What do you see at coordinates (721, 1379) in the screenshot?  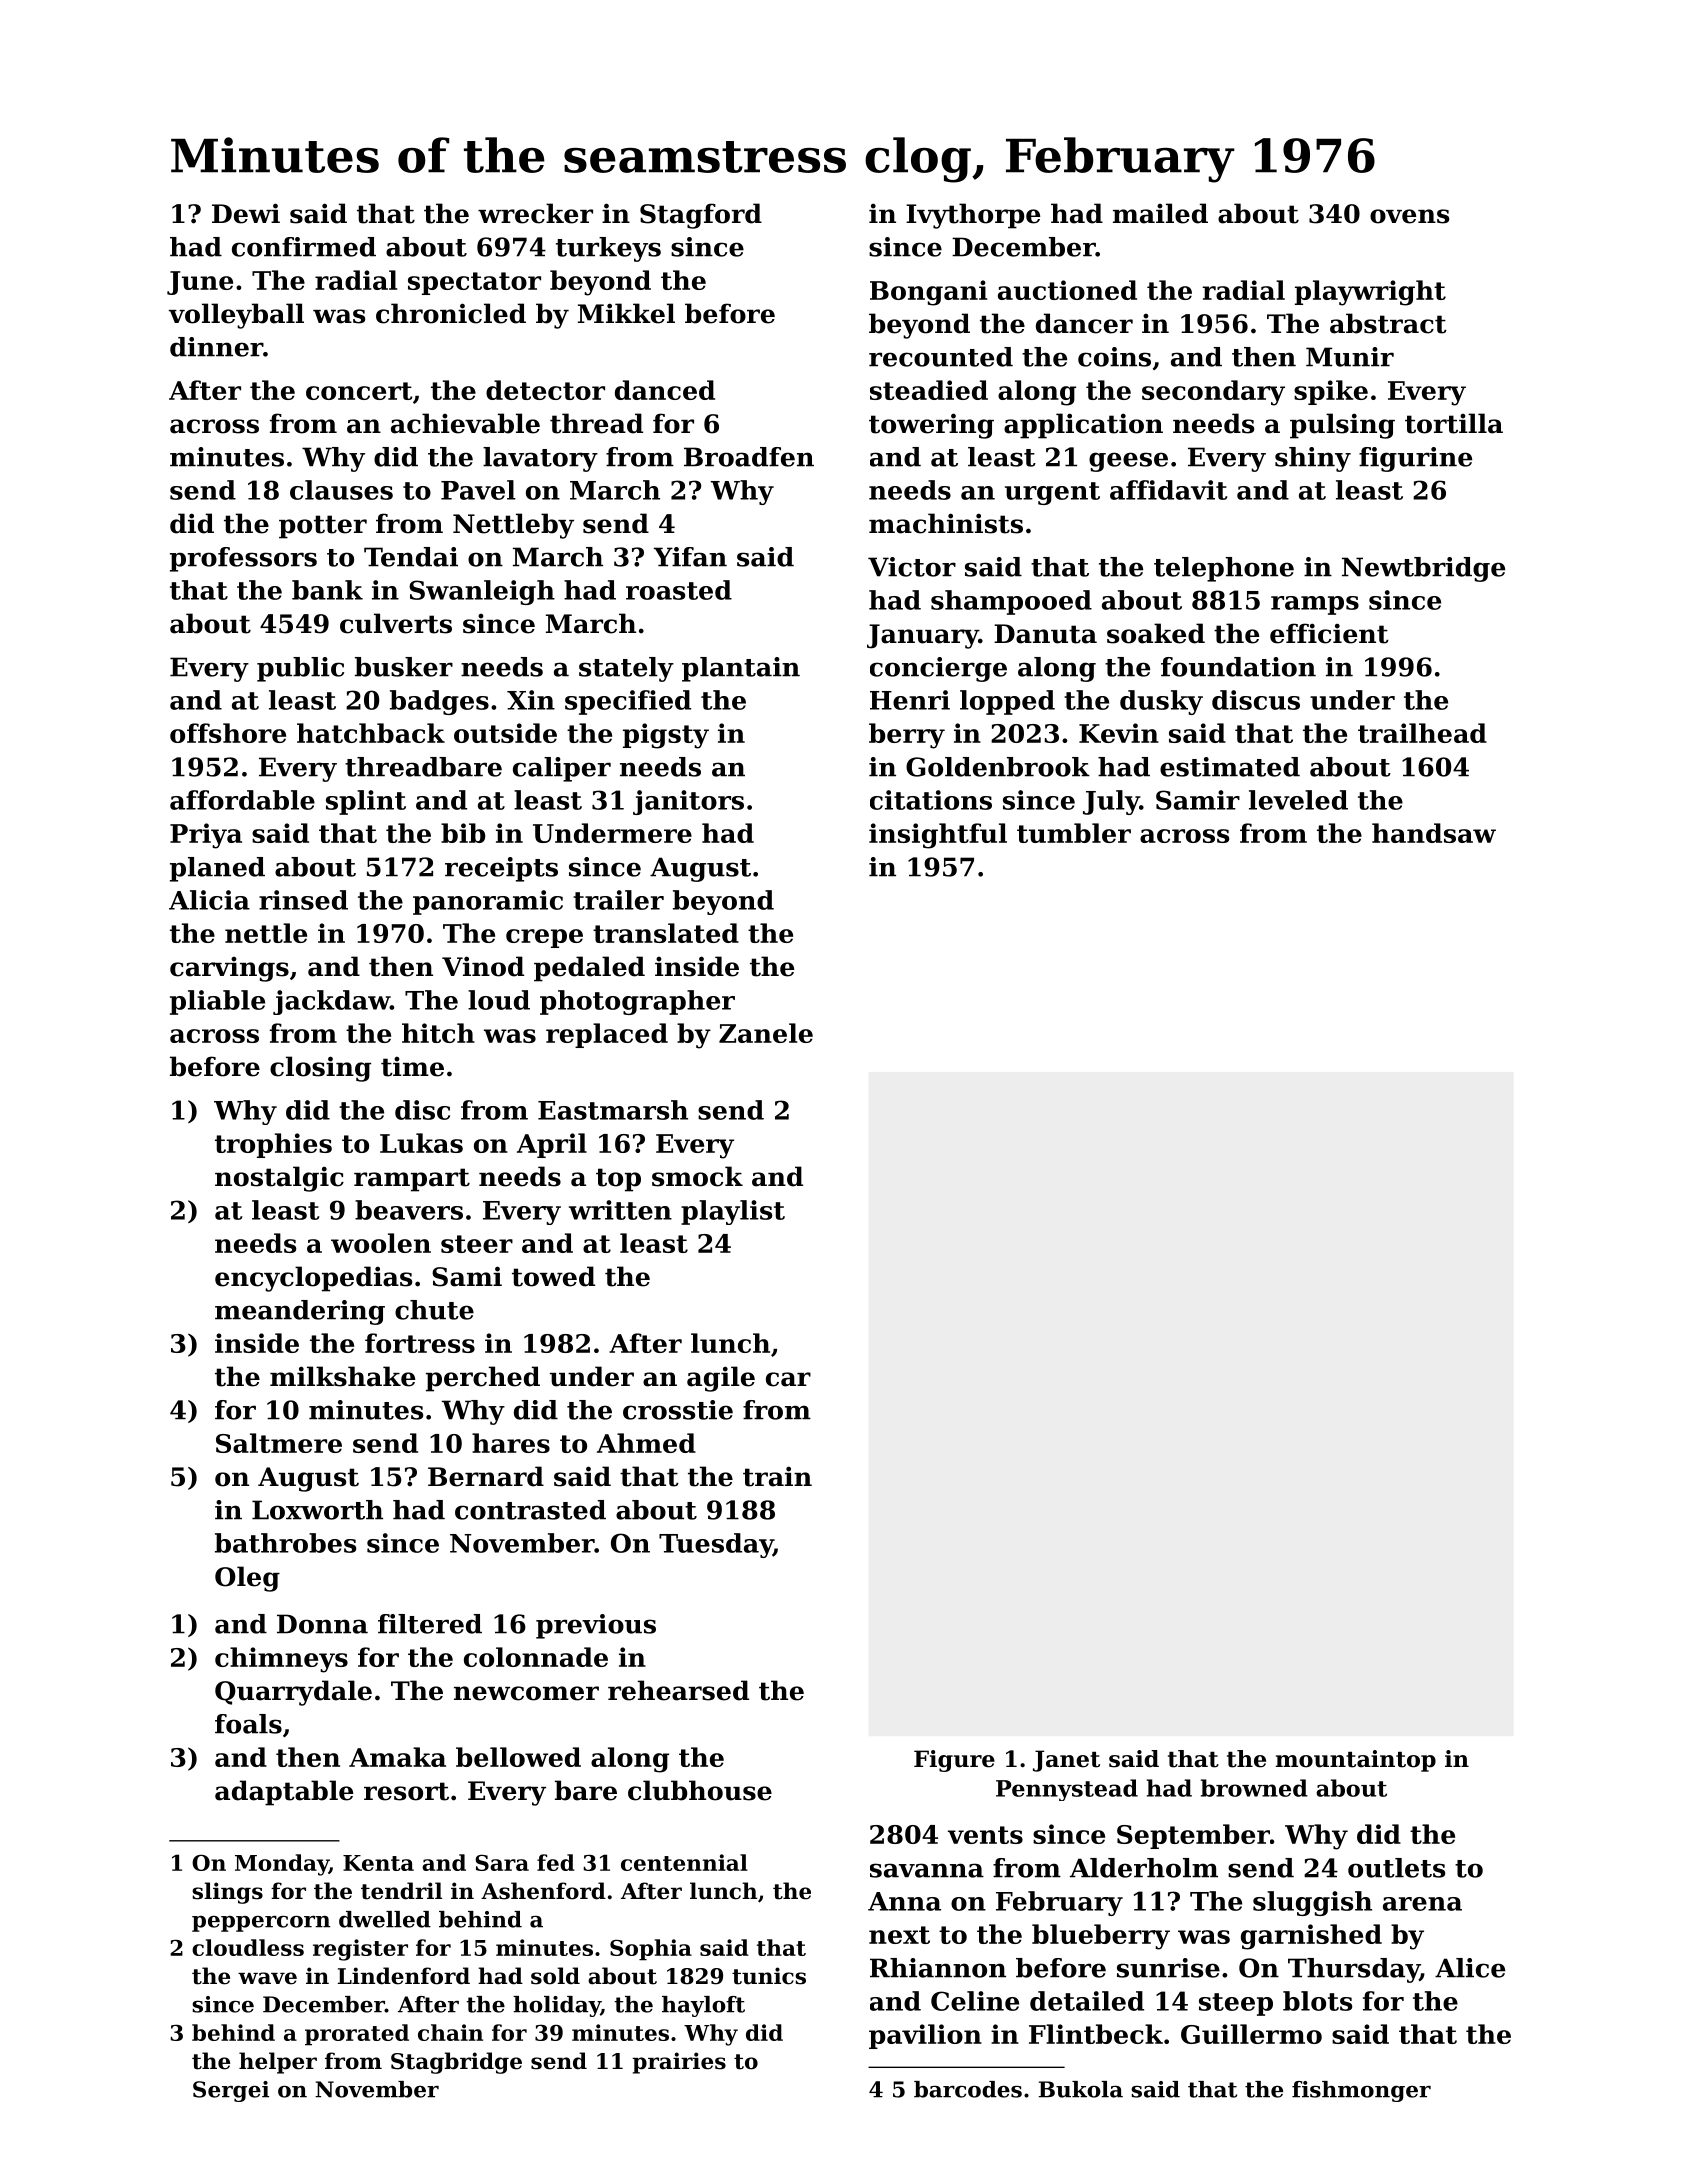 I see `agile` at bounding box center [721, 1379].
